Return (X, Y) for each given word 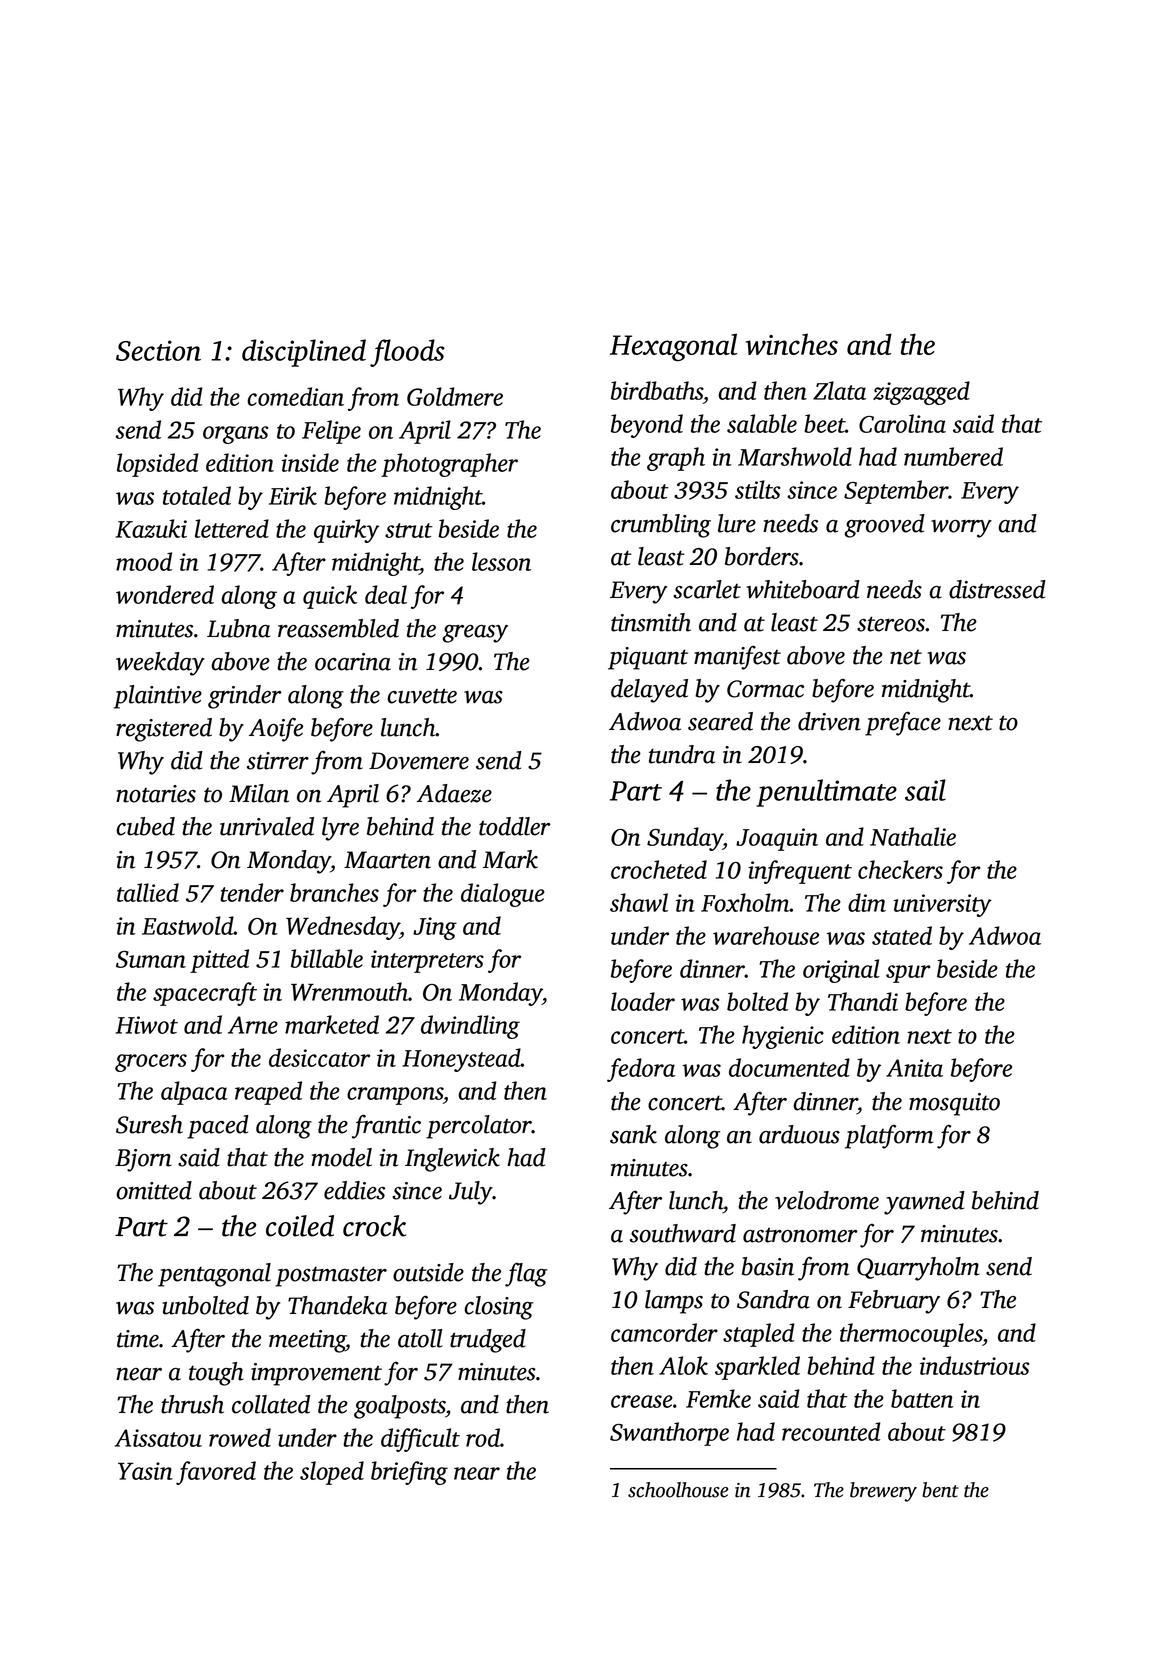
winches (792, 344)
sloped (332, 1473)
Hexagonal (673, 347)
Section (158, 350)
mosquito (954, 1104)
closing (498, 1308)
